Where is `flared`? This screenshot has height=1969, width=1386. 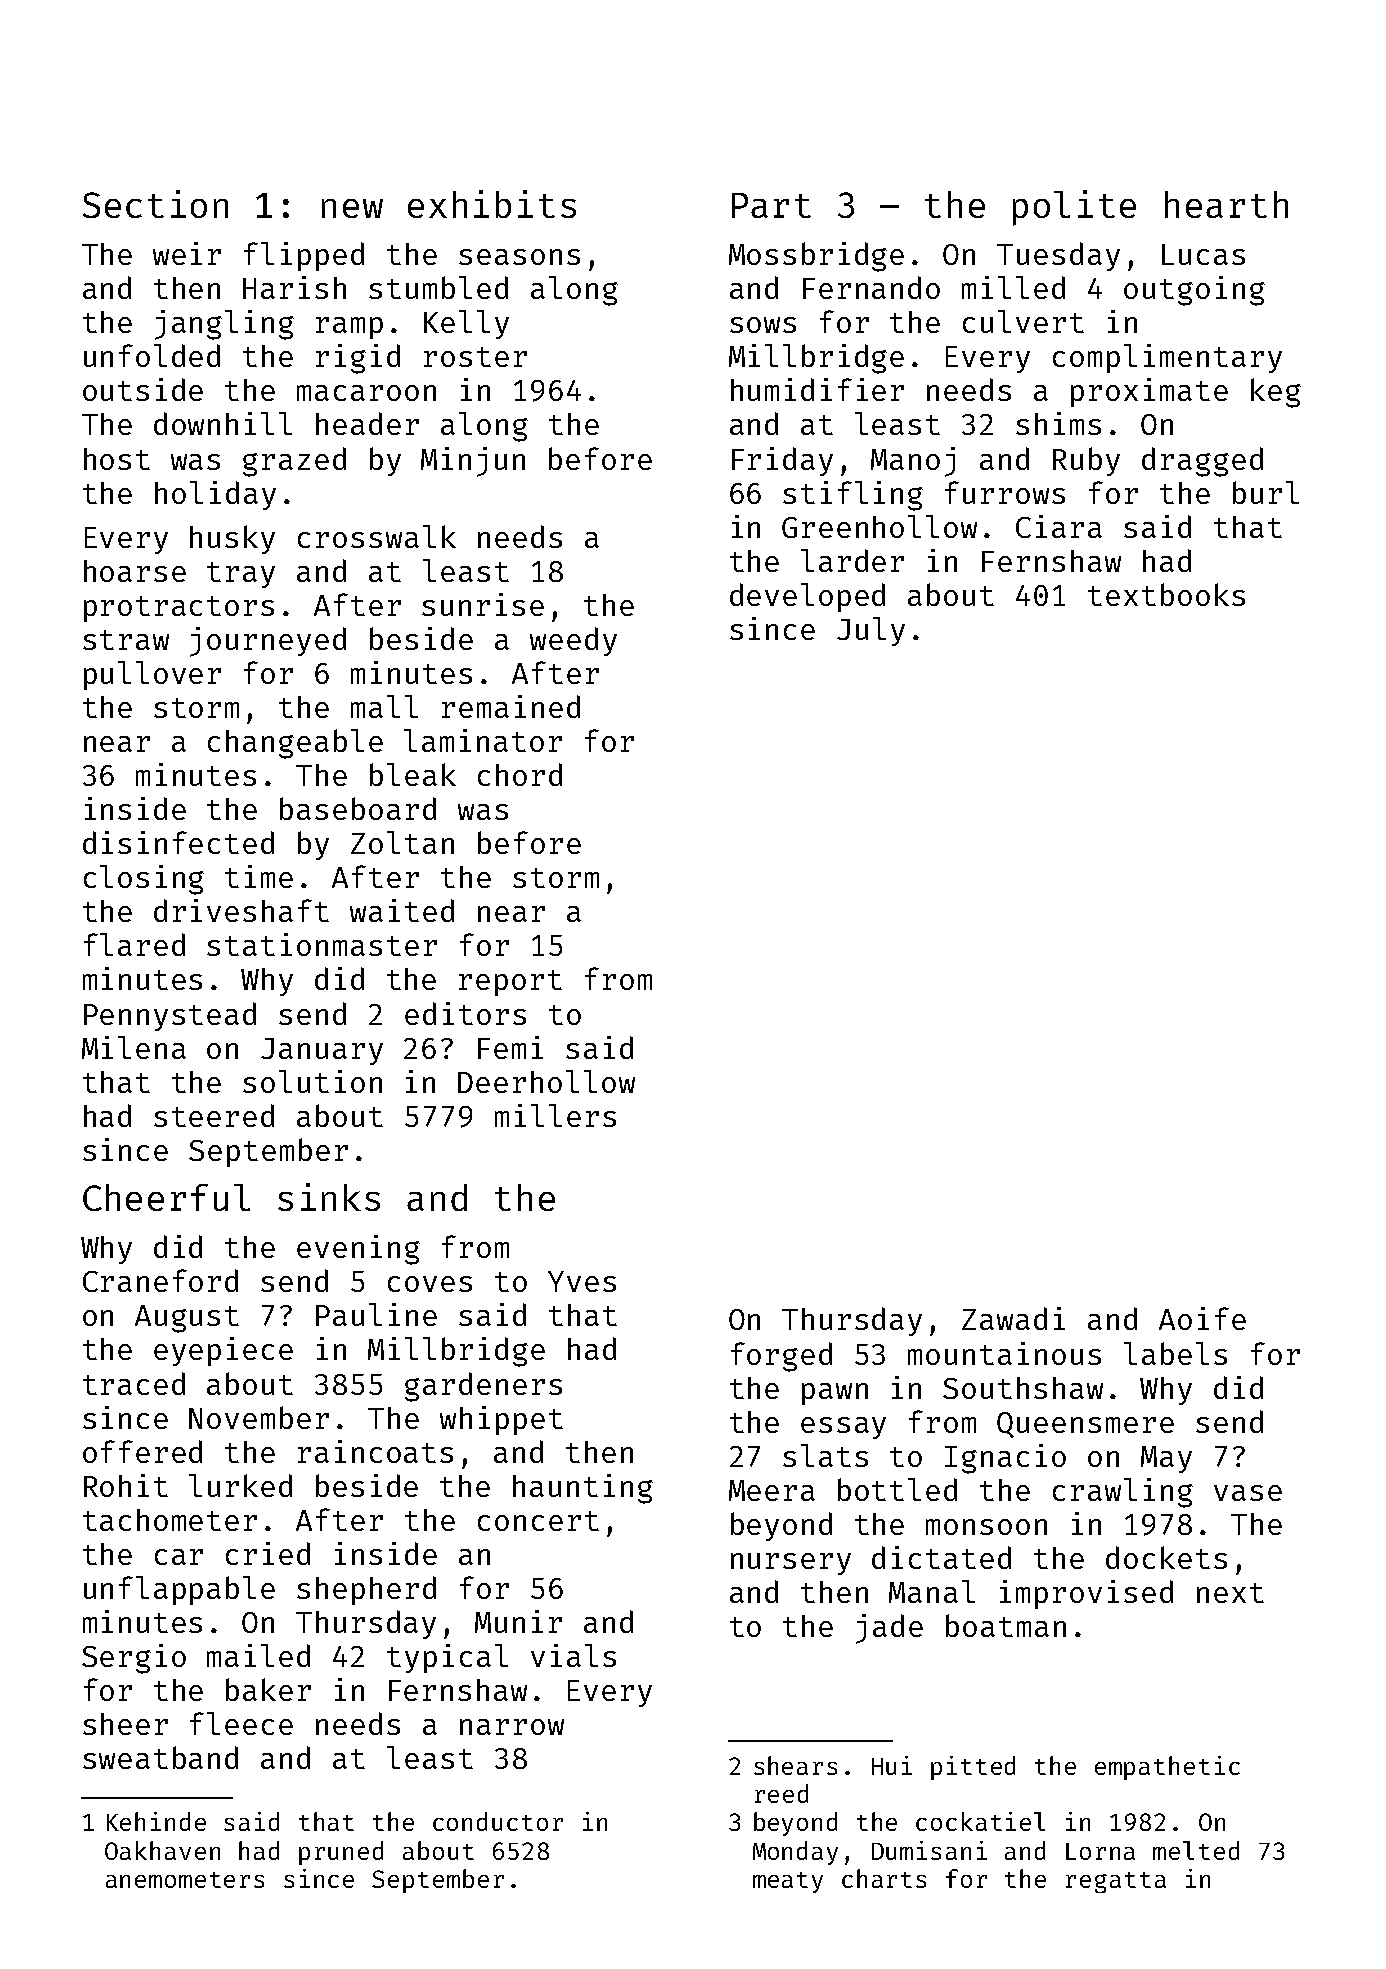
flared is located at coordinates (134, 944).
